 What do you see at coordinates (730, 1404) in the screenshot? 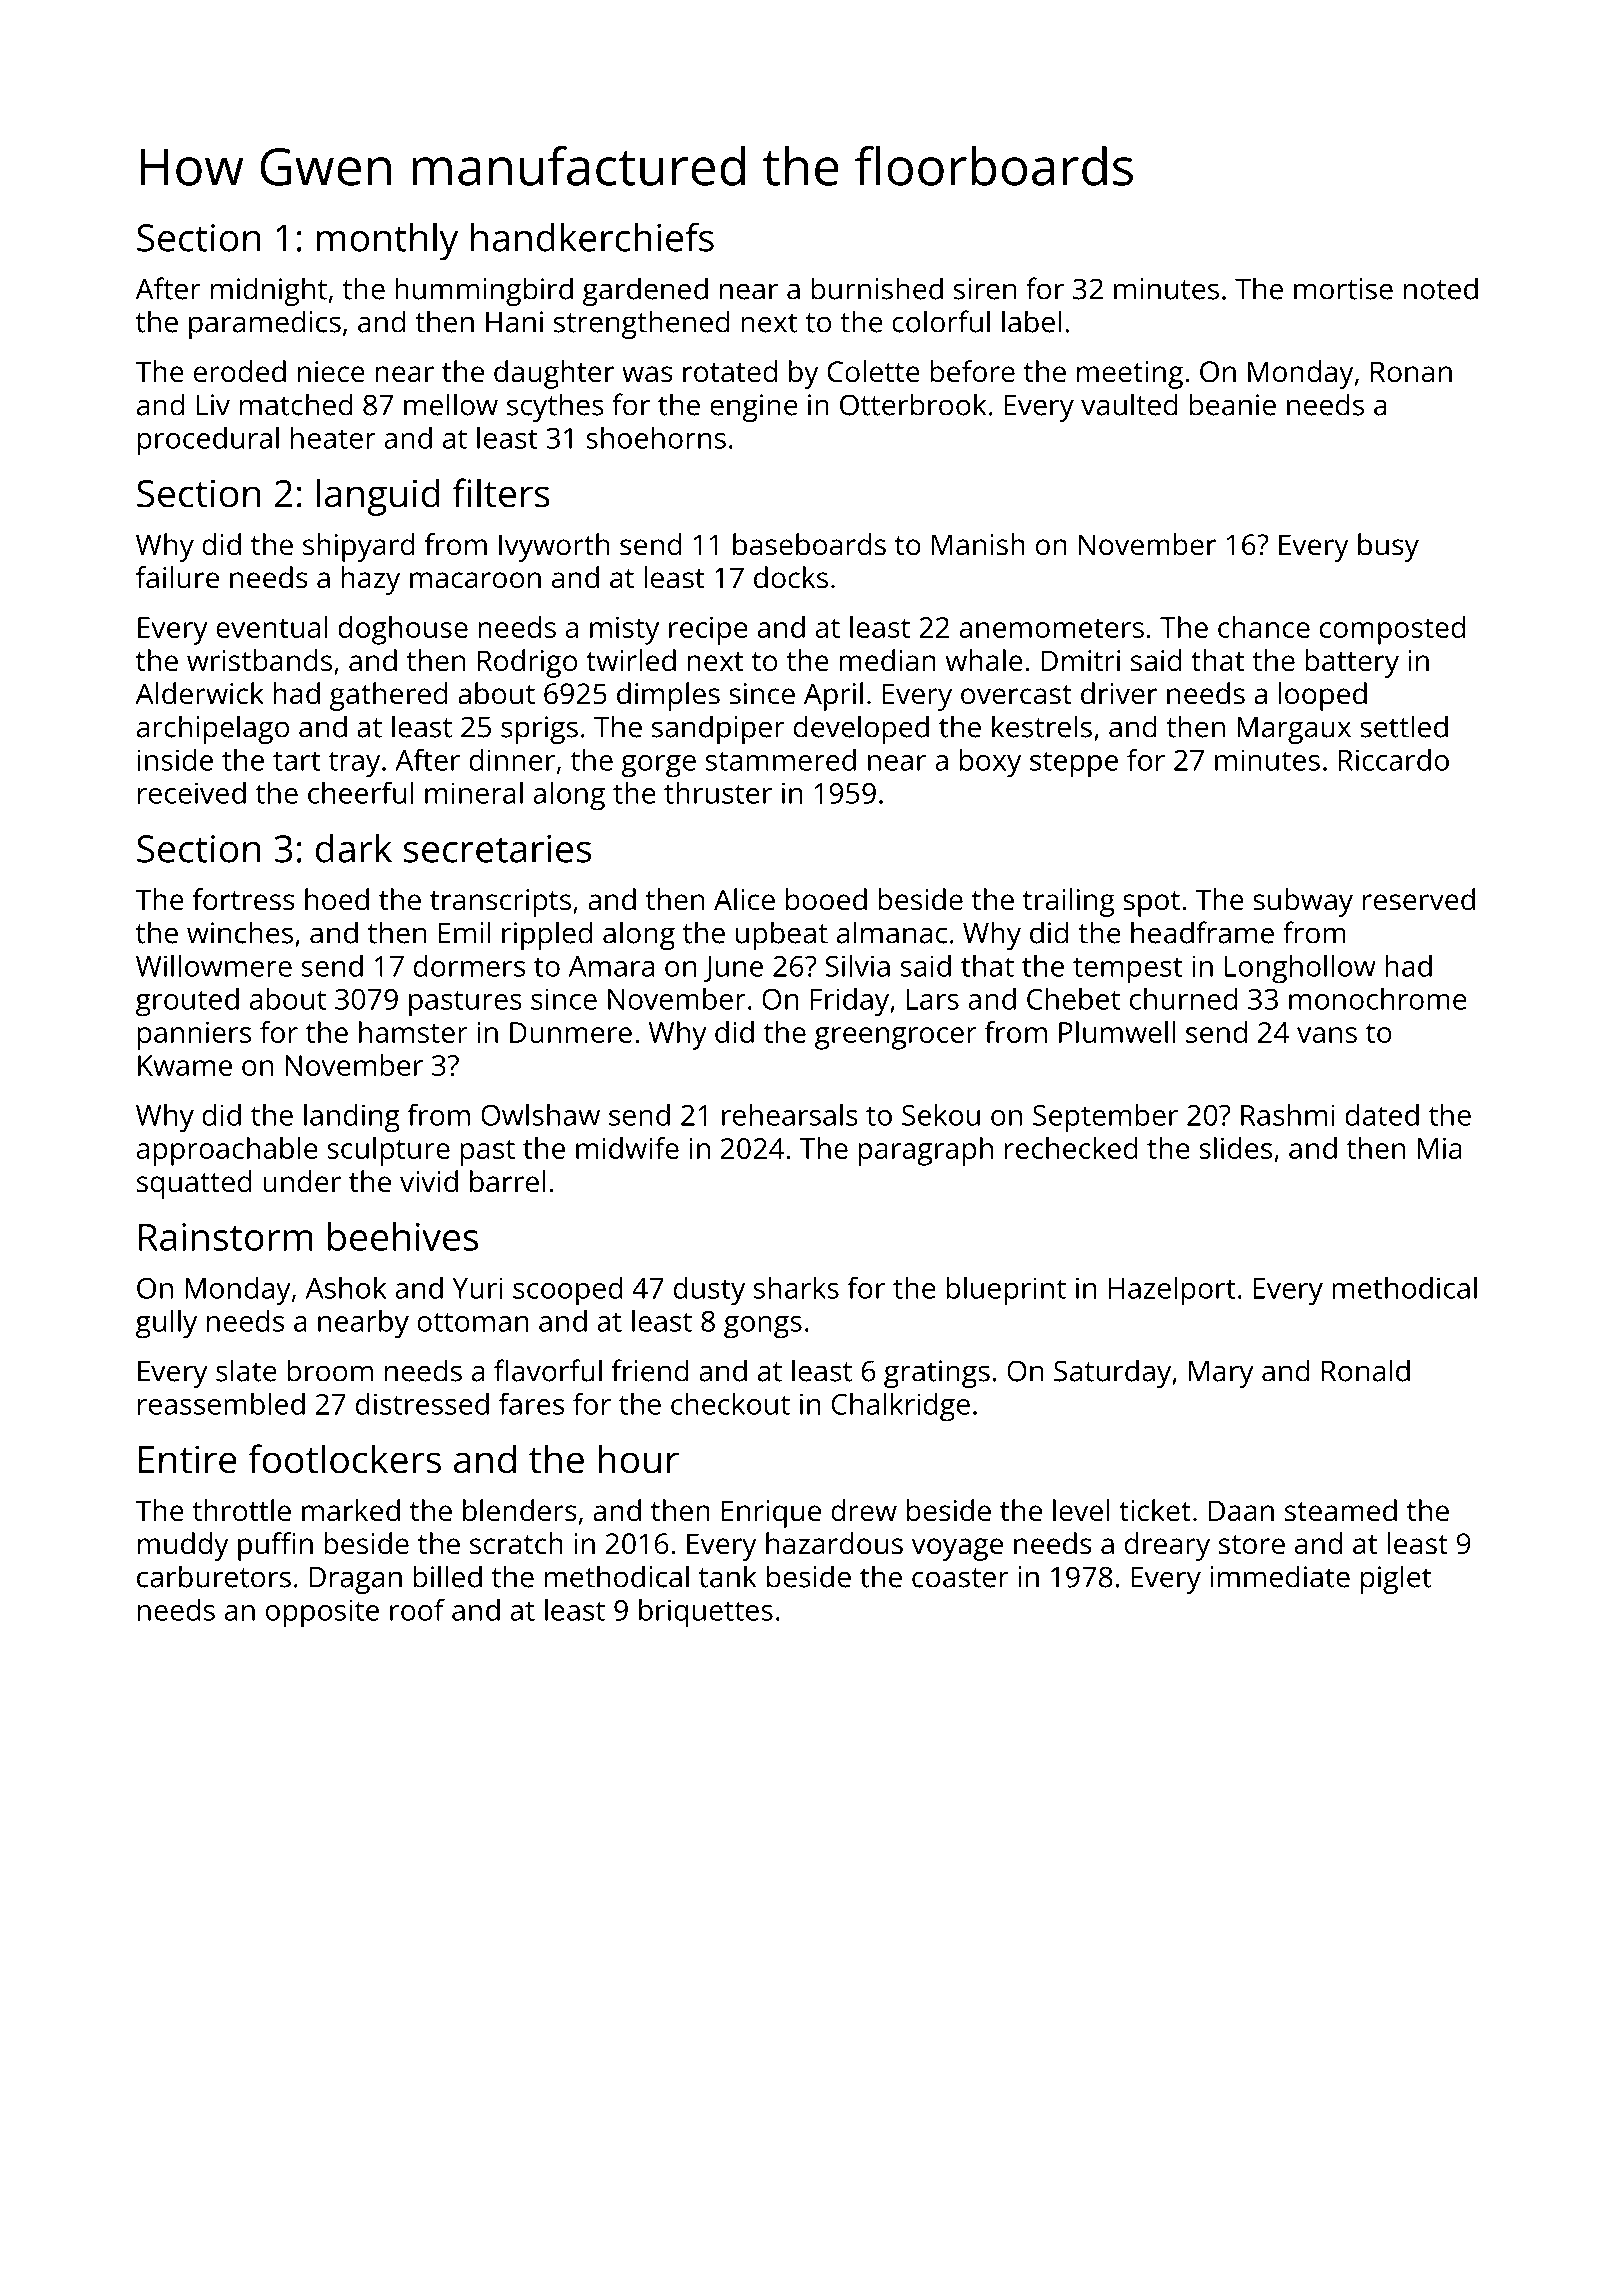
I see `checkout` at bounding box center [730, 1404].
